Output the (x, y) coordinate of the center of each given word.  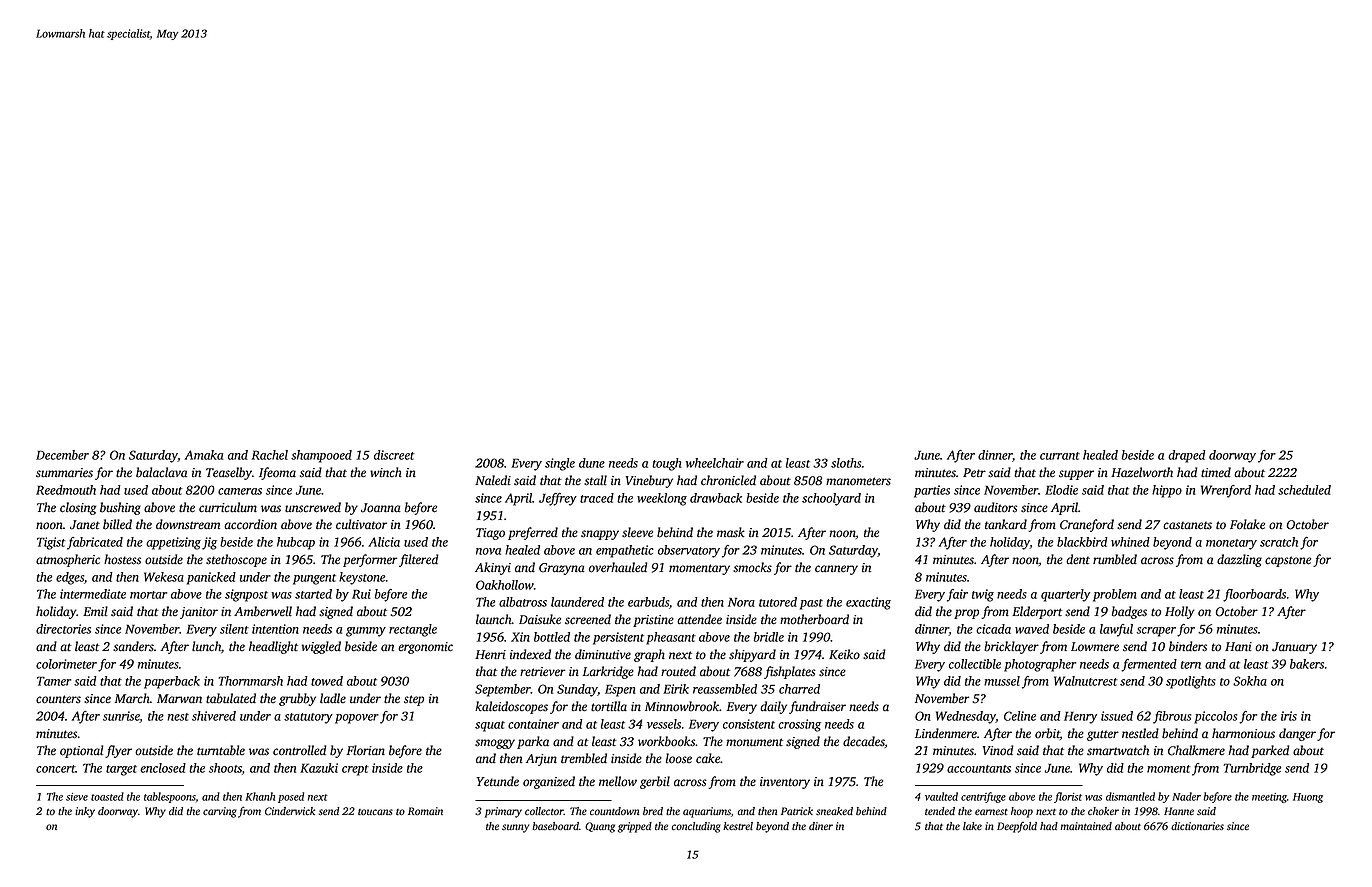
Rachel (270, 455)
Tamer (54, 681)
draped (1187, 456)
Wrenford (1226, 491)
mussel (1002, 681)
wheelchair (715, 463)
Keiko (844, 654)
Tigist (51, 543)
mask (731, 532)
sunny (515, 828)
